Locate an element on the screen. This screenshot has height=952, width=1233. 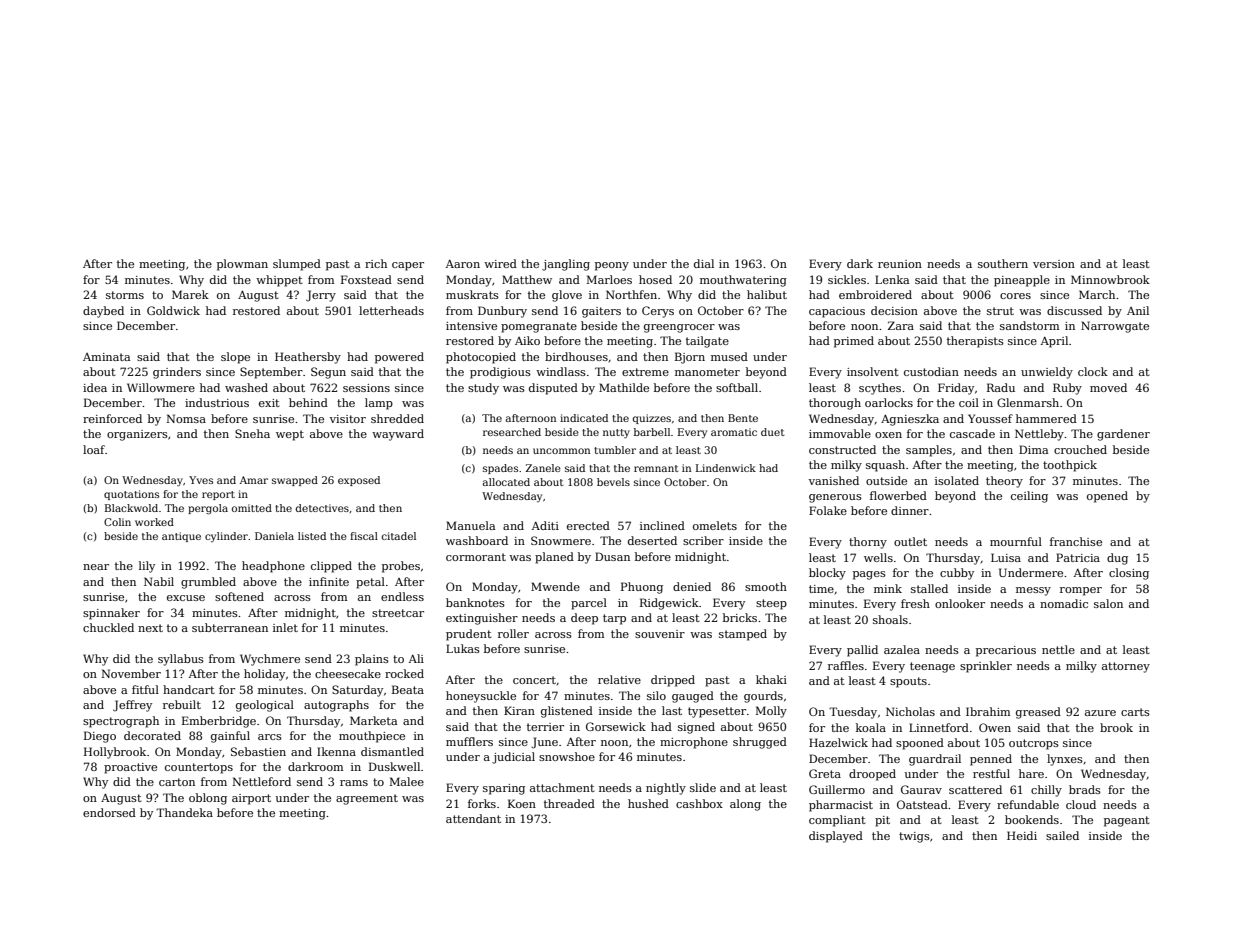
displayed is located at coordinates (836, 837).
